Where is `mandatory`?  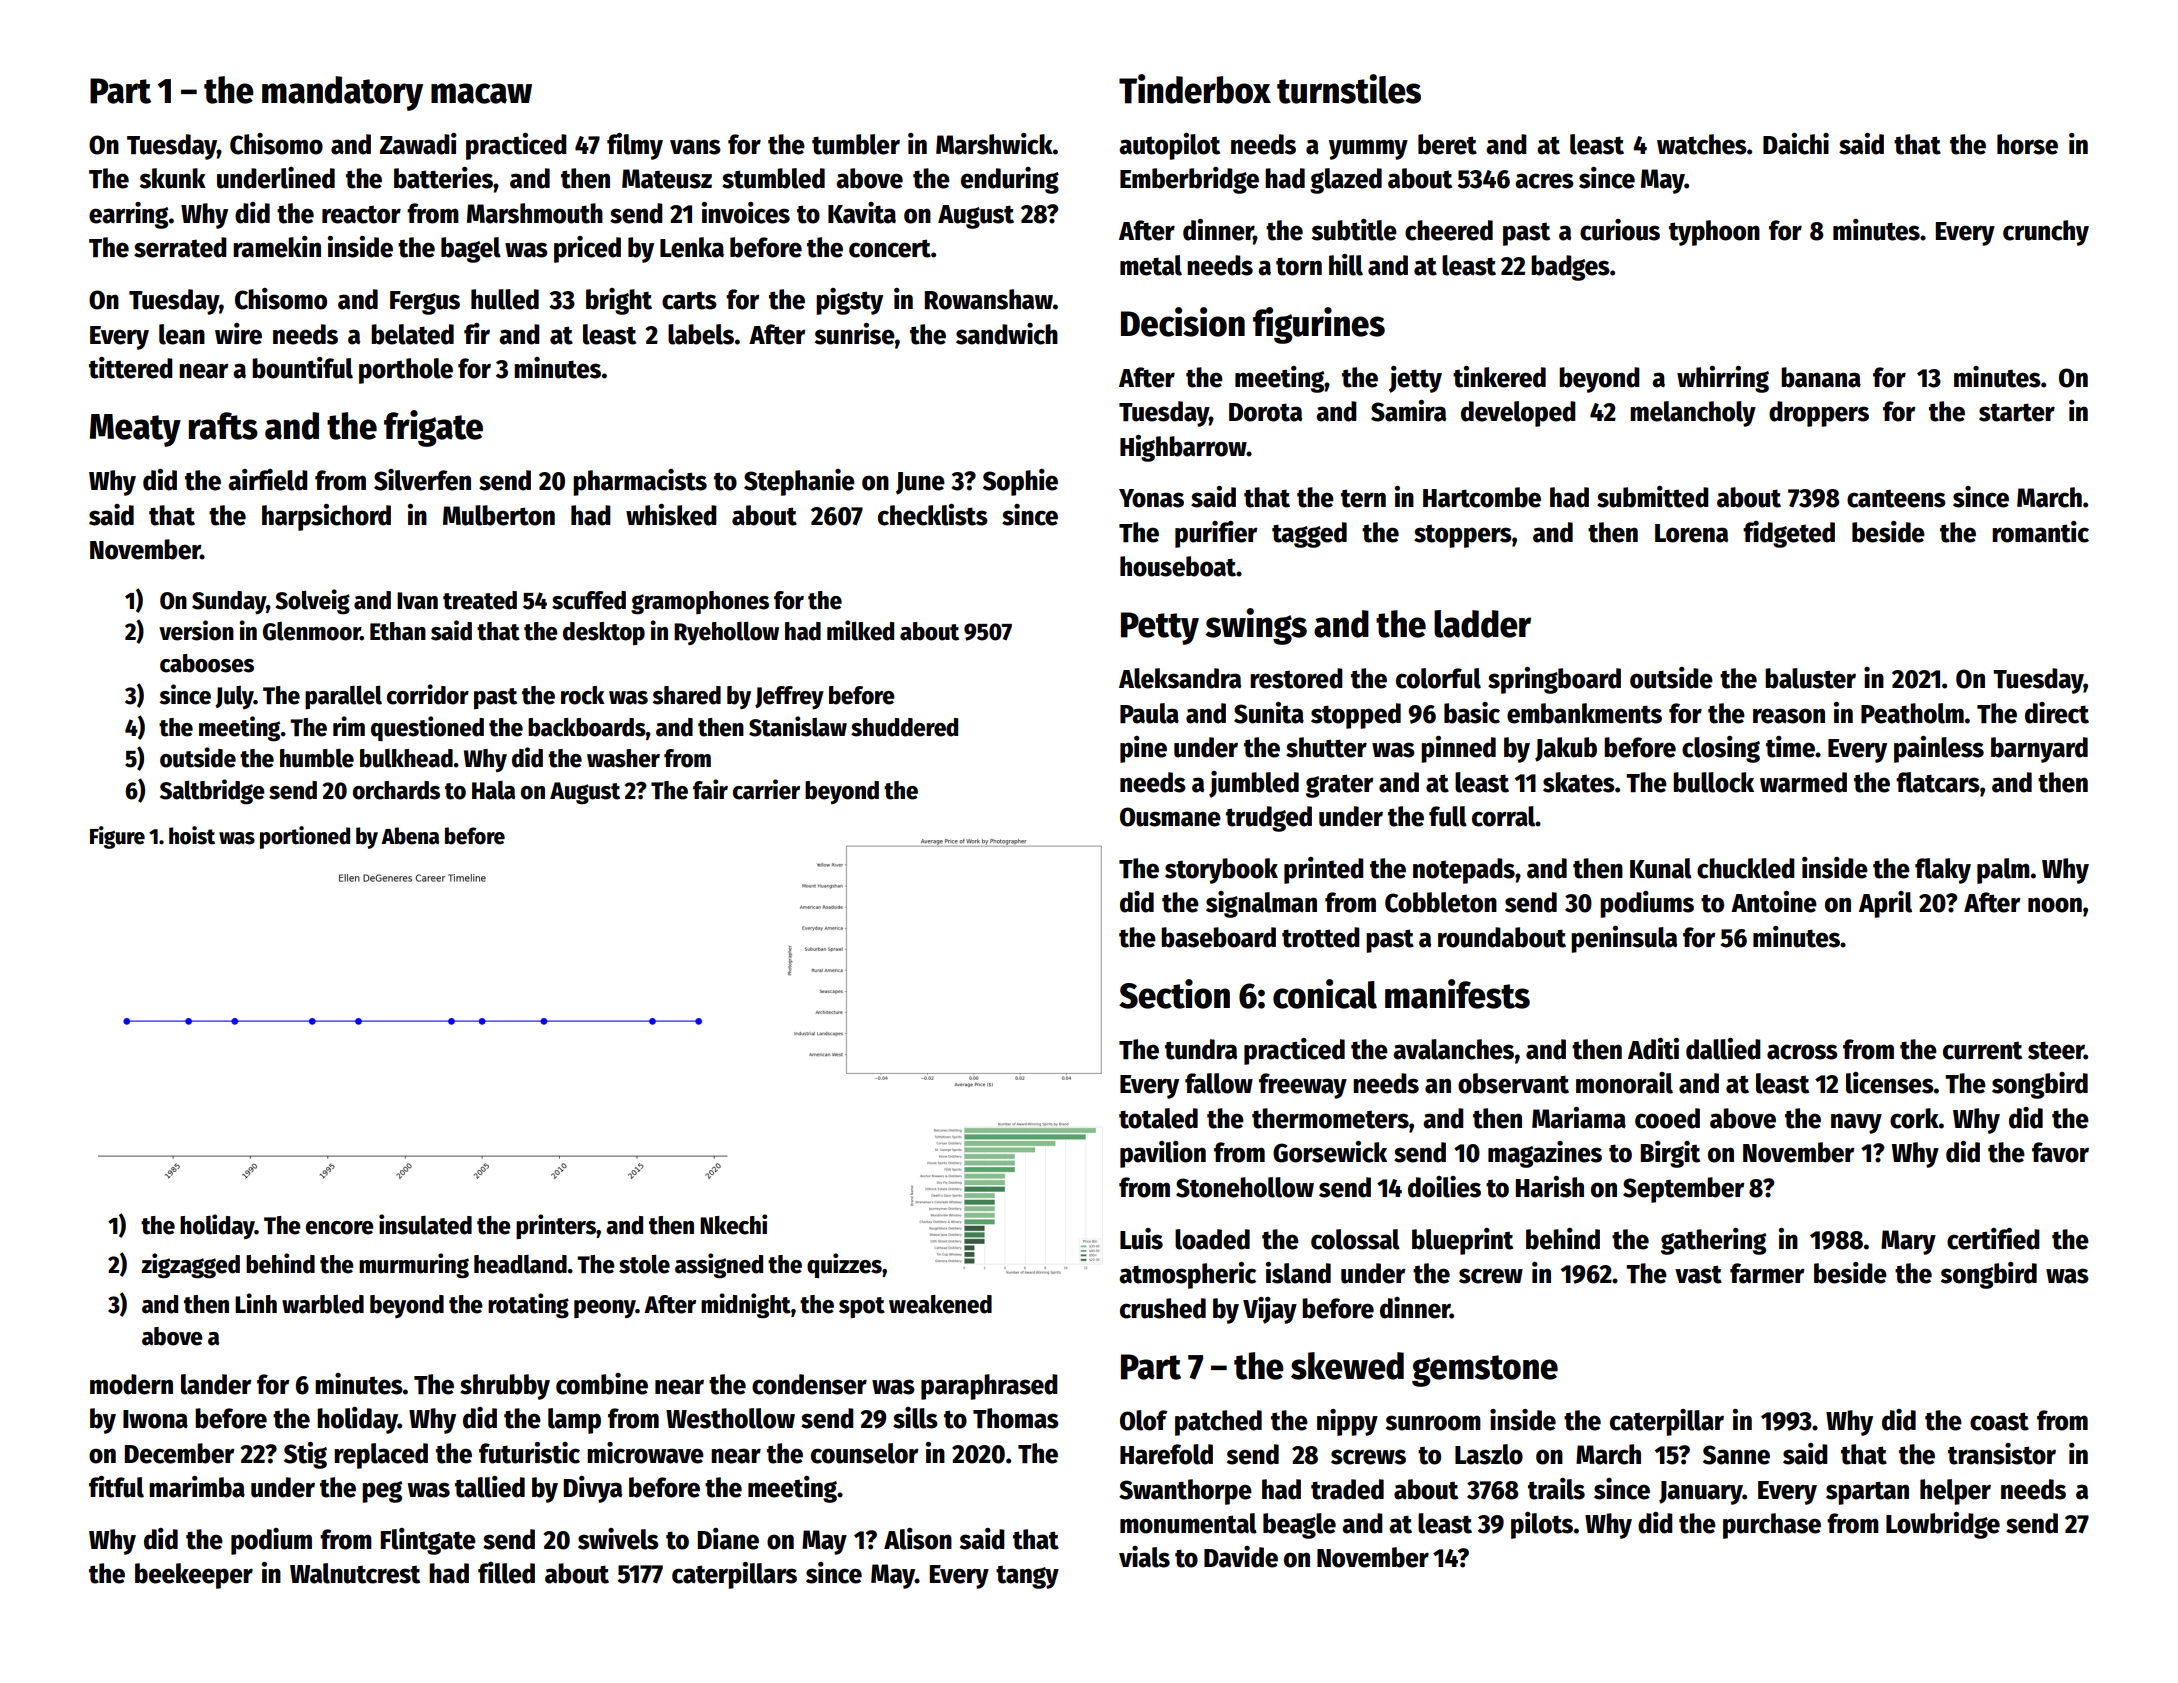
mandatory is located at coordinates (342, 93).
